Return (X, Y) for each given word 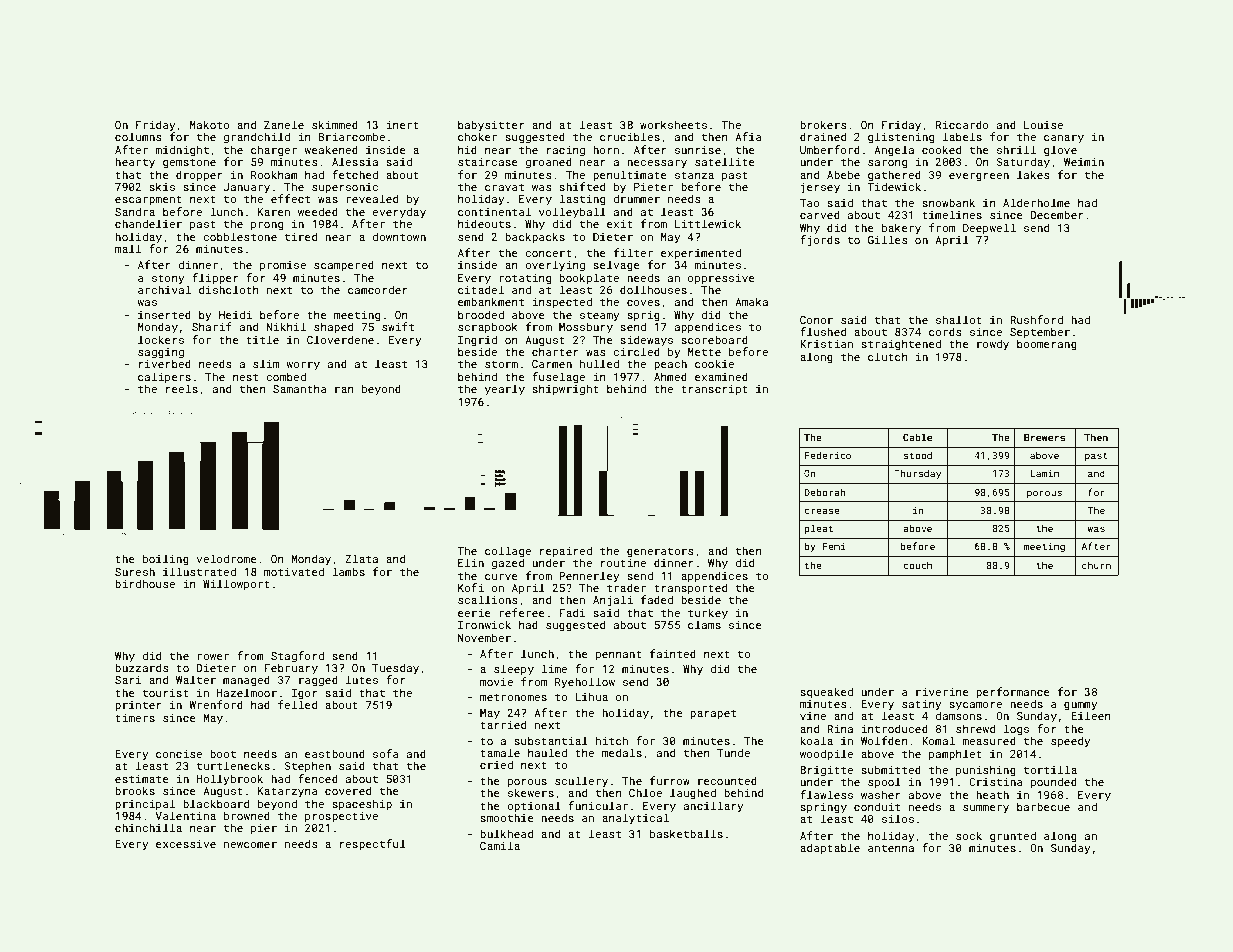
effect (290, 198)
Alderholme (1036, 202)
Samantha (300, 388)
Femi (834, 546)
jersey (820, 188)
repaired (566, 551)
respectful (373, 844)
